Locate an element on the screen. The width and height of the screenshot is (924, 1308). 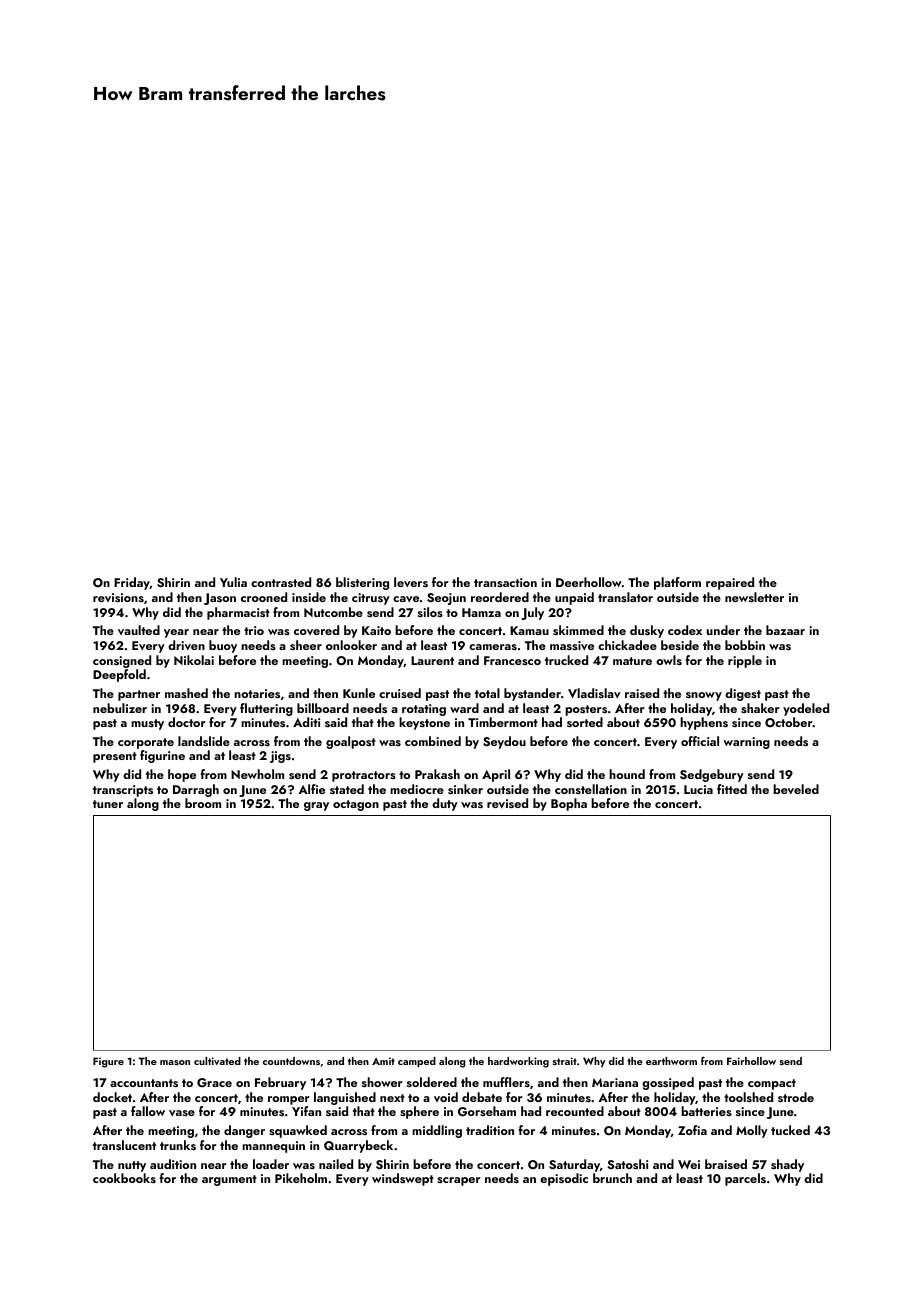
bystander is located at coordinates (532, 694).
